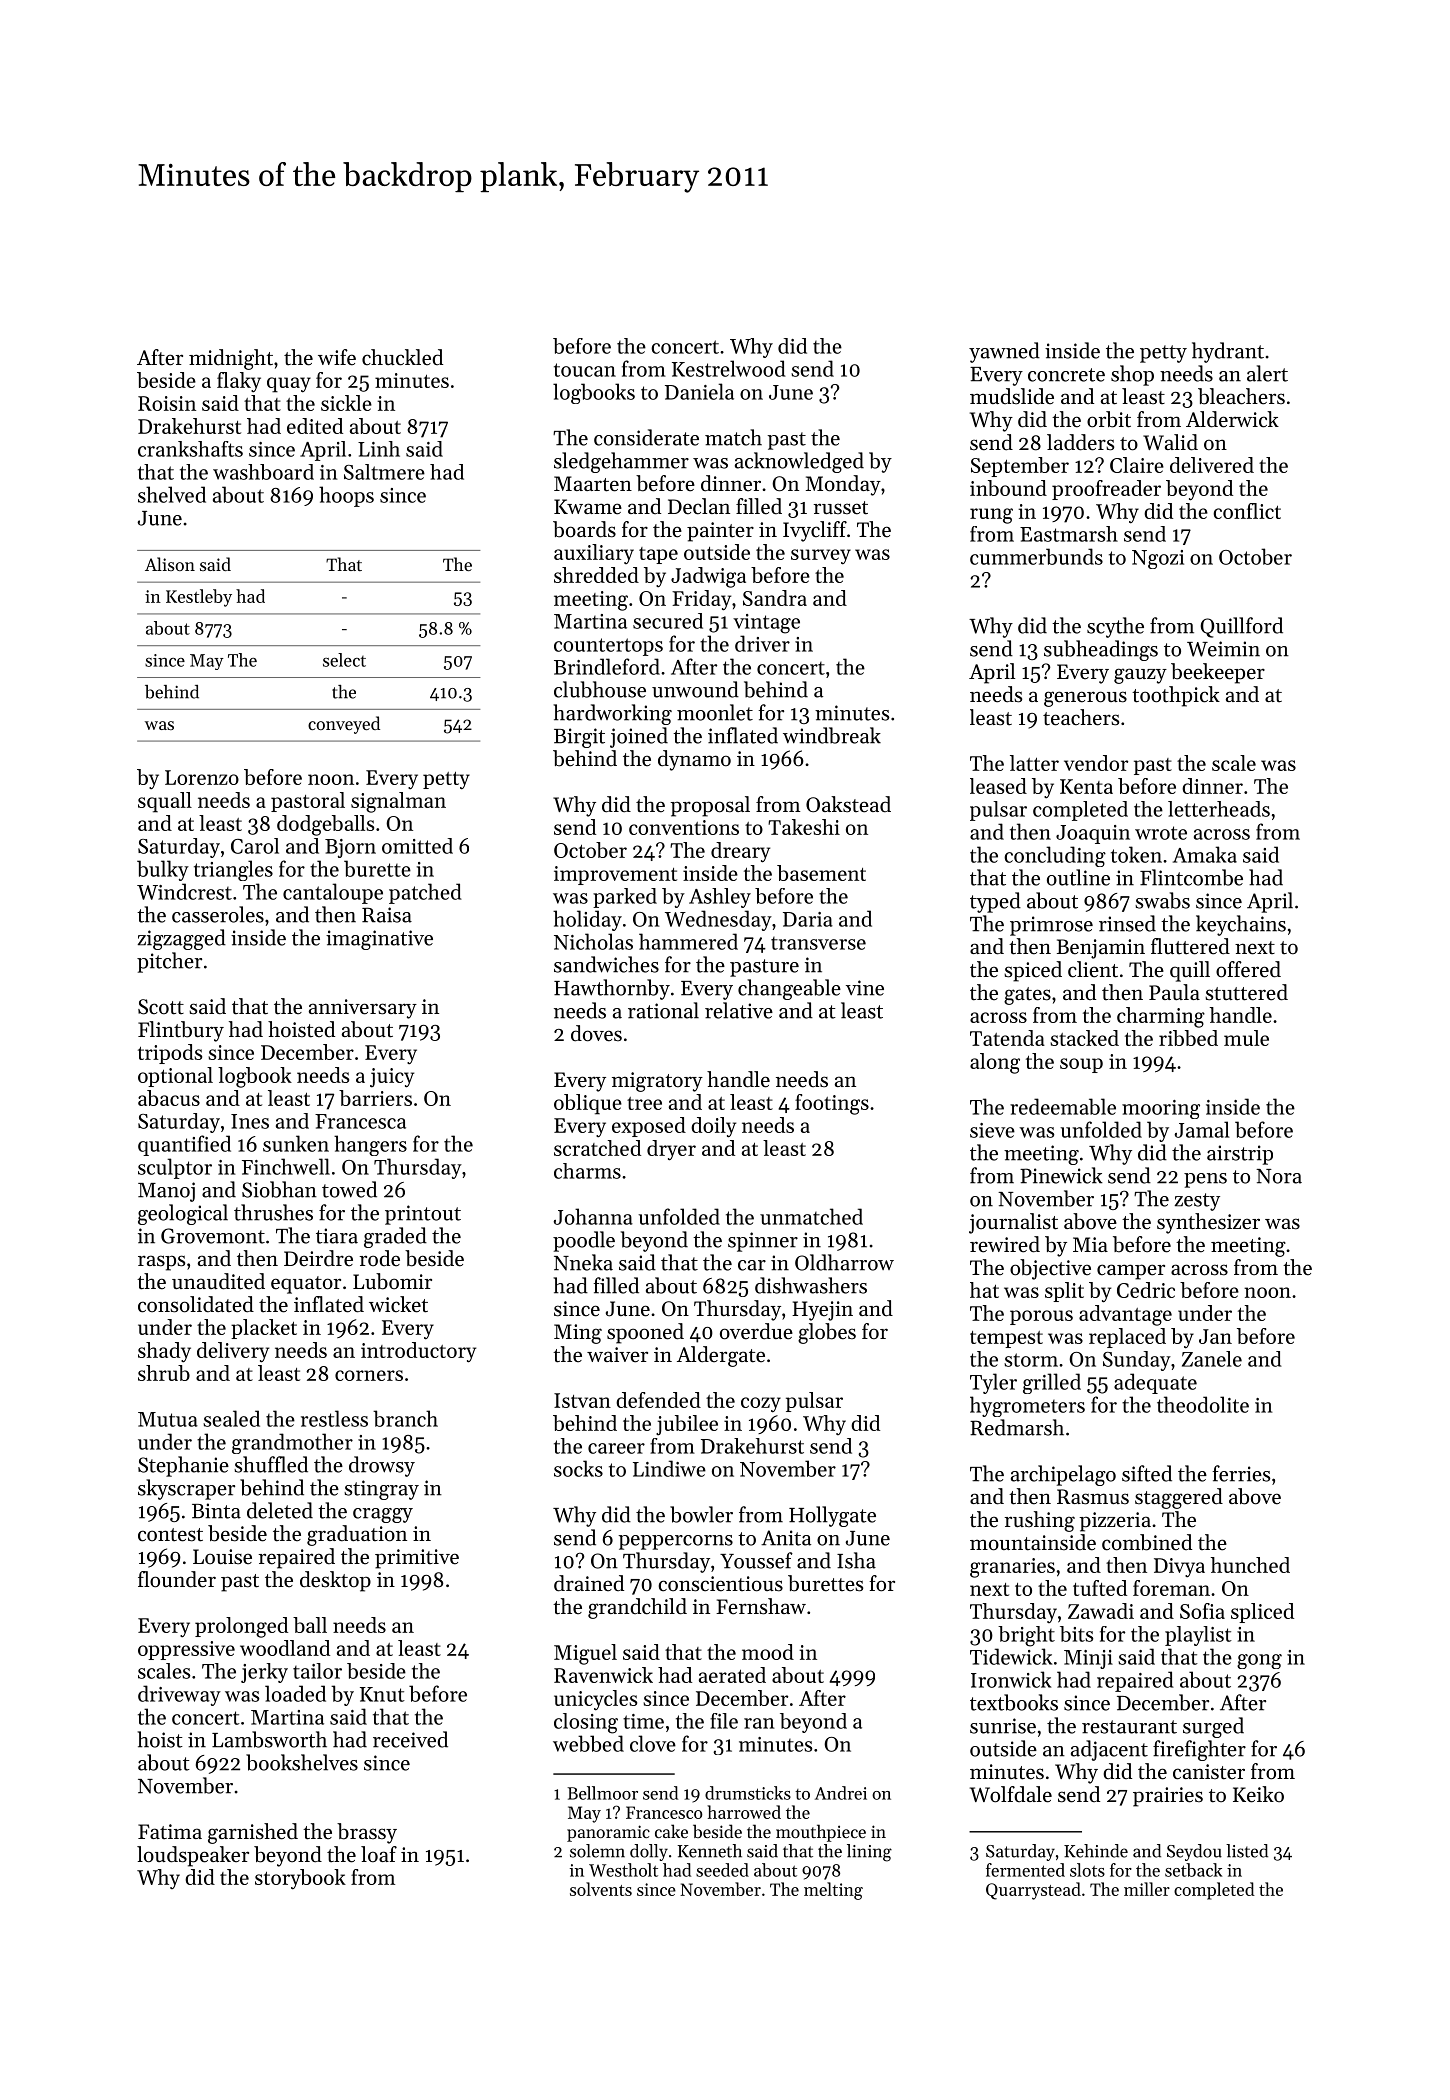 The image size is (1450, 2100). What do you see at coordinates (300, 1879) in the screenshot?
I see `storybook` at bounding box center [300, 1879].
